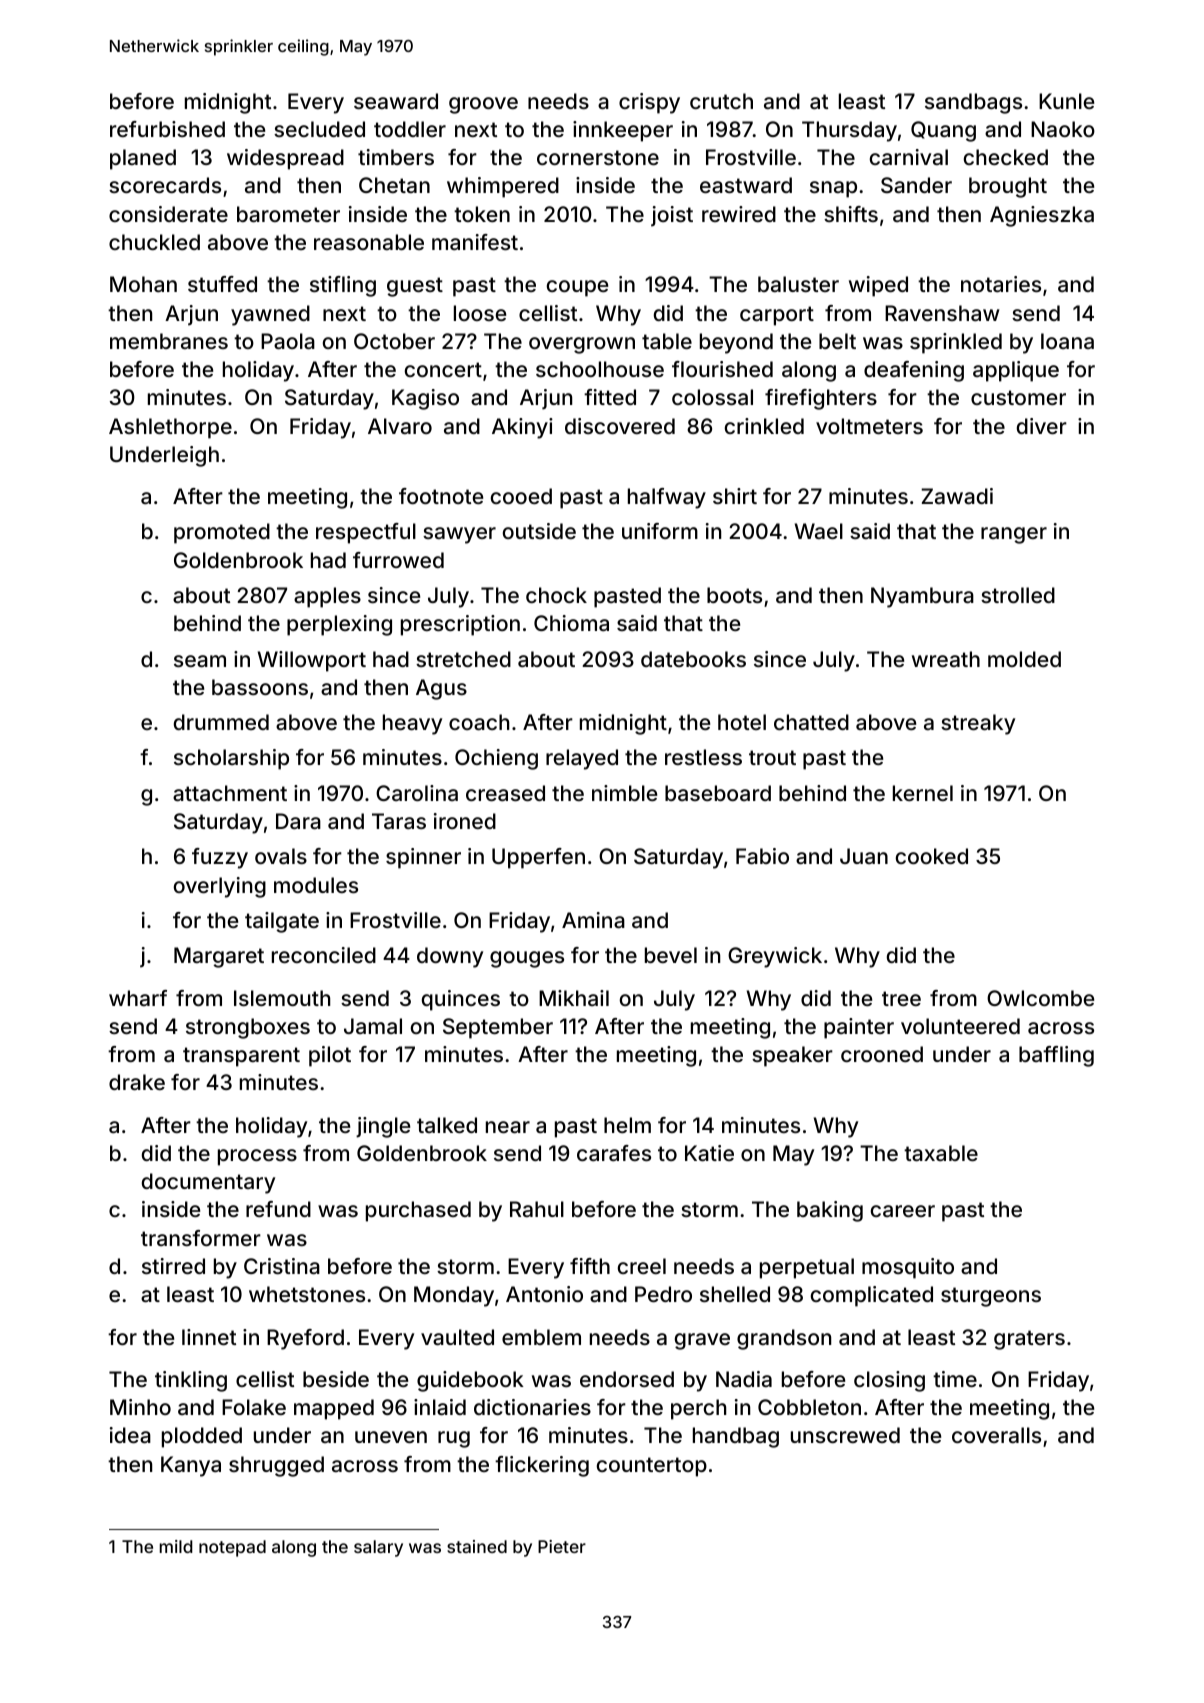  Describe the element at coordinates (1024, 659) in the screenshot. I see `molded` at that location.
